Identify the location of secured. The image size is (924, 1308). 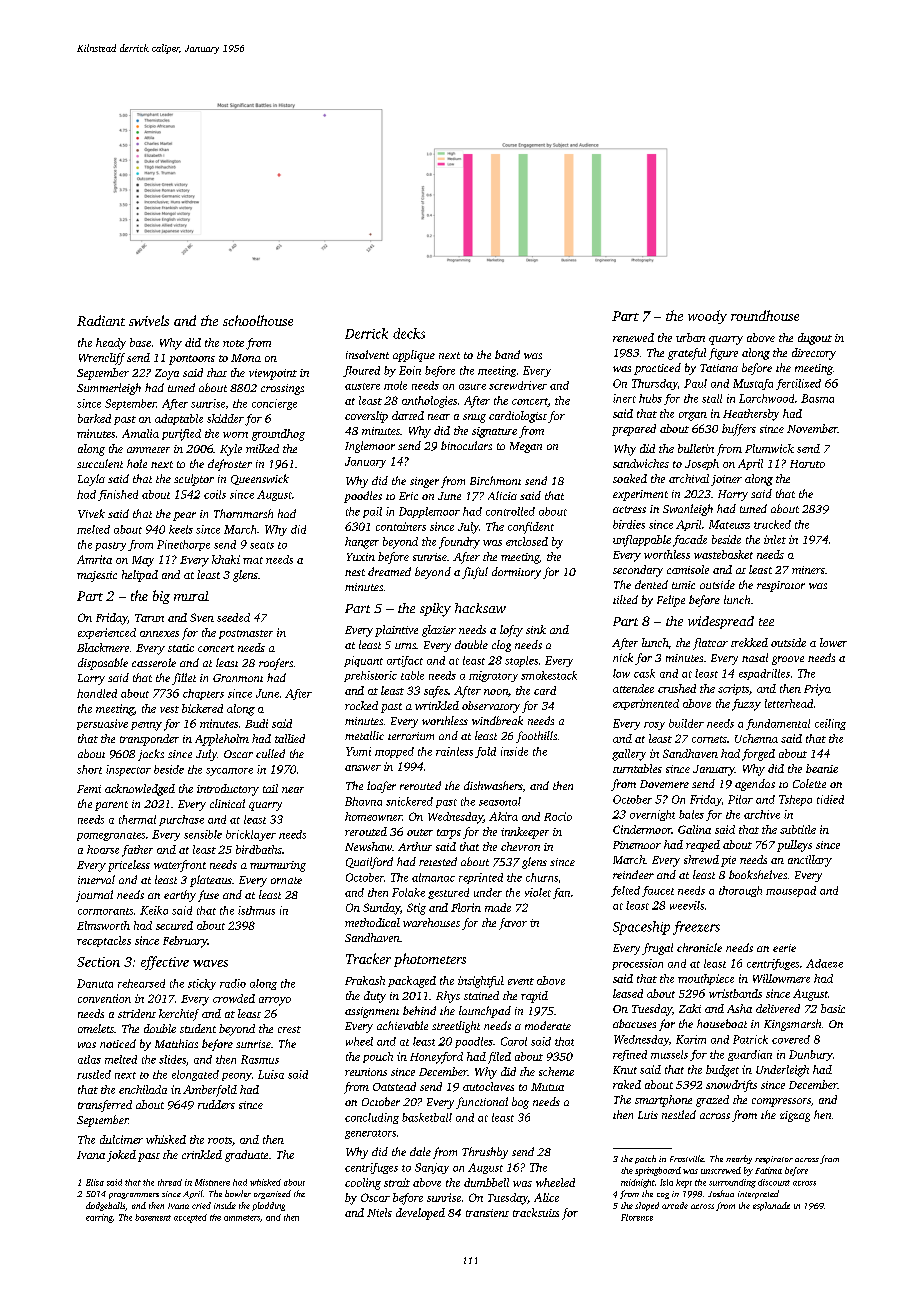
(174, 925).
